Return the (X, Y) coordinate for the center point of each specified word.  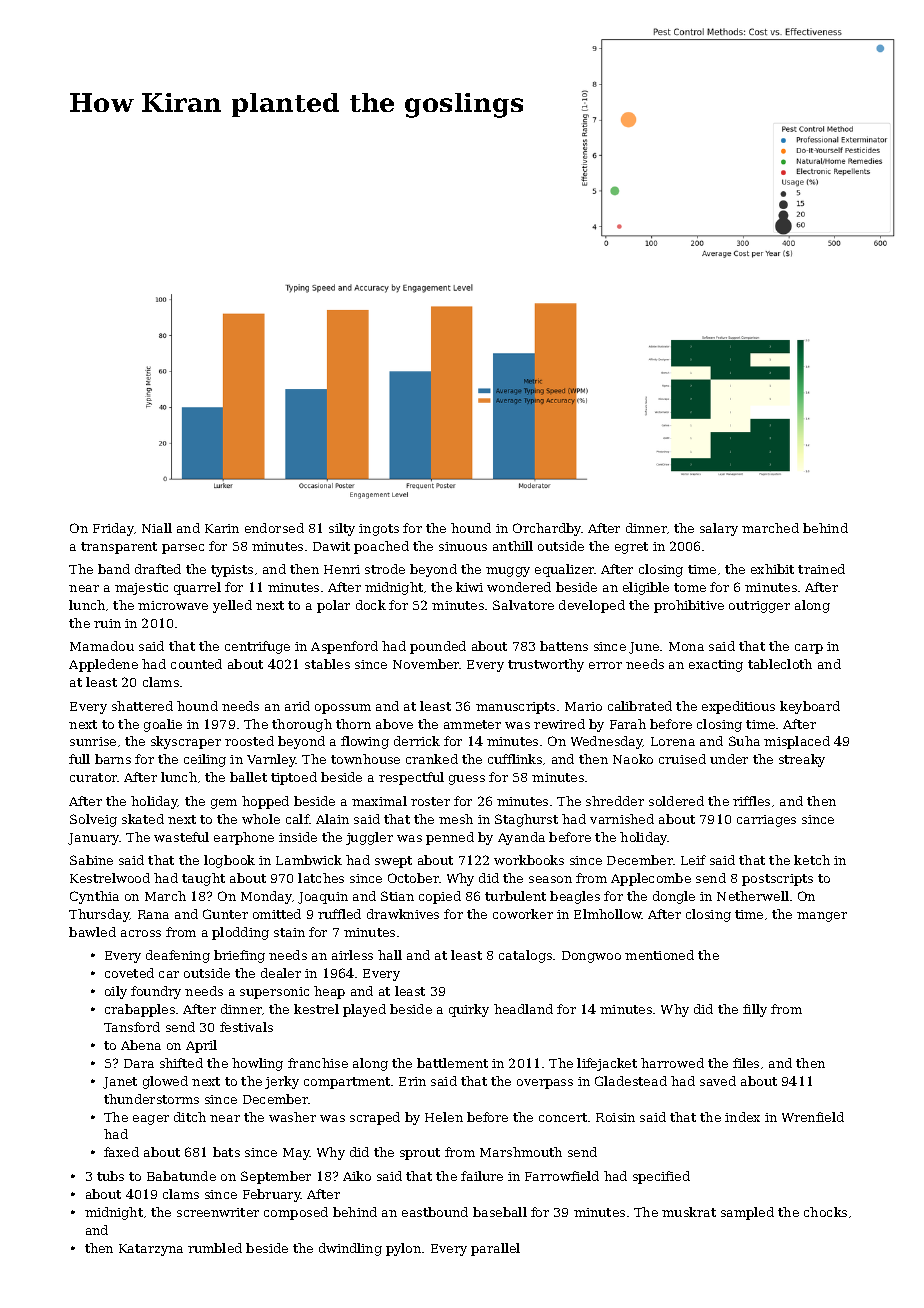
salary (719, 529)
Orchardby (547, 529)
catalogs (525, 956)
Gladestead (631, 1081)
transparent (119, 548)
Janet (120, 1083)
